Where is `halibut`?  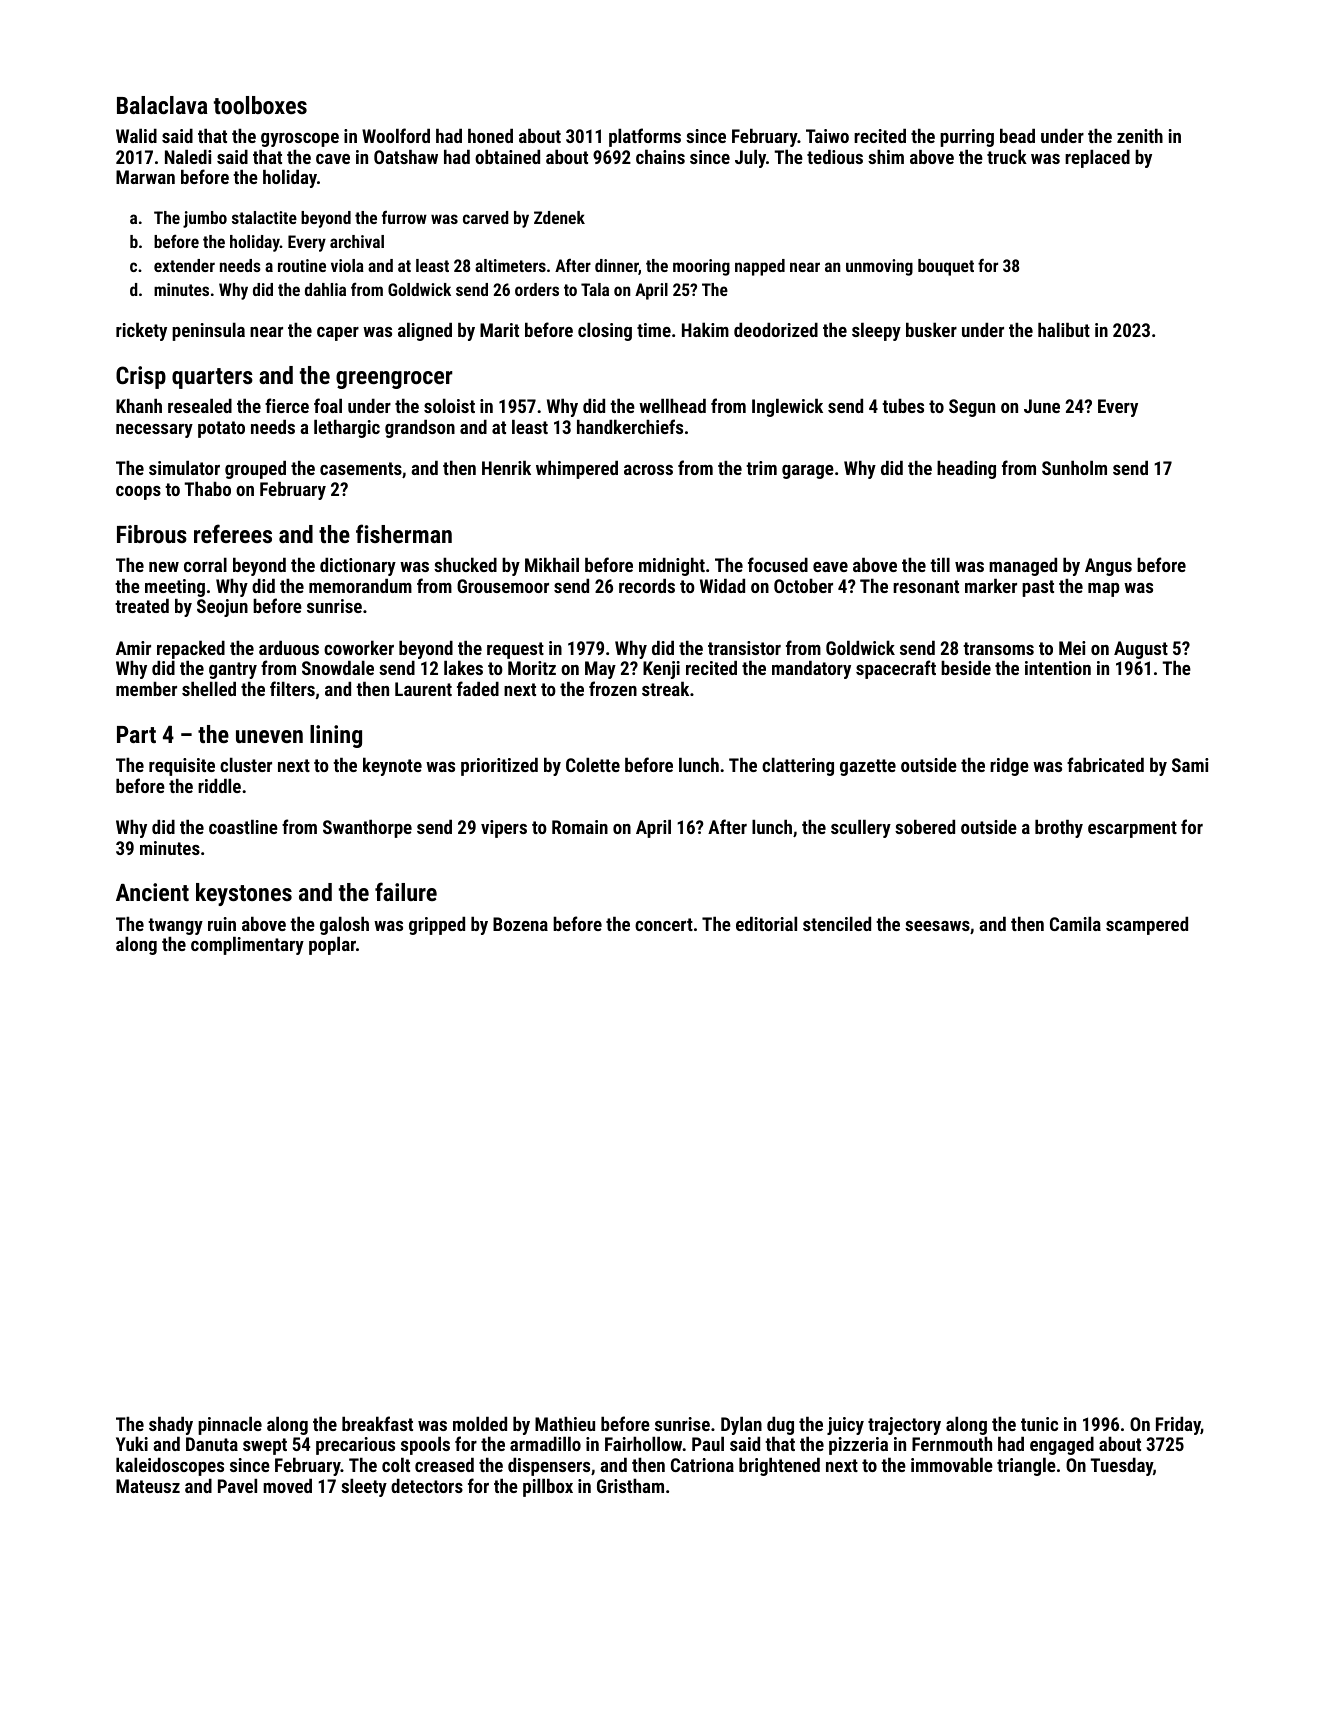 halibut is located at coordinates (1064, 329).
